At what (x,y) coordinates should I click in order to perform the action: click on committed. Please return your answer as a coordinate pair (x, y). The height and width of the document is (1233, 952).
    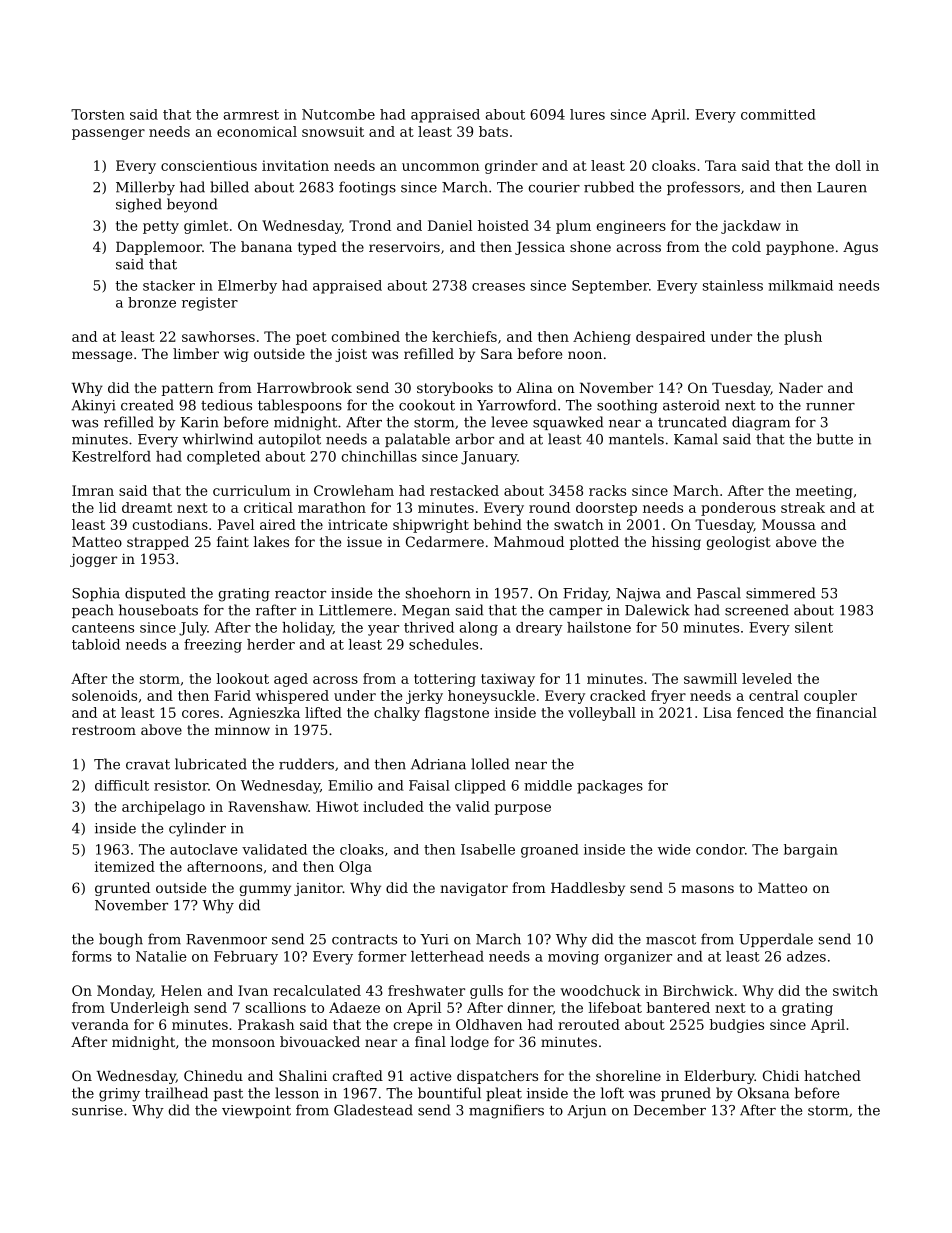
    Looking at the image, I should click on (778, 114).
